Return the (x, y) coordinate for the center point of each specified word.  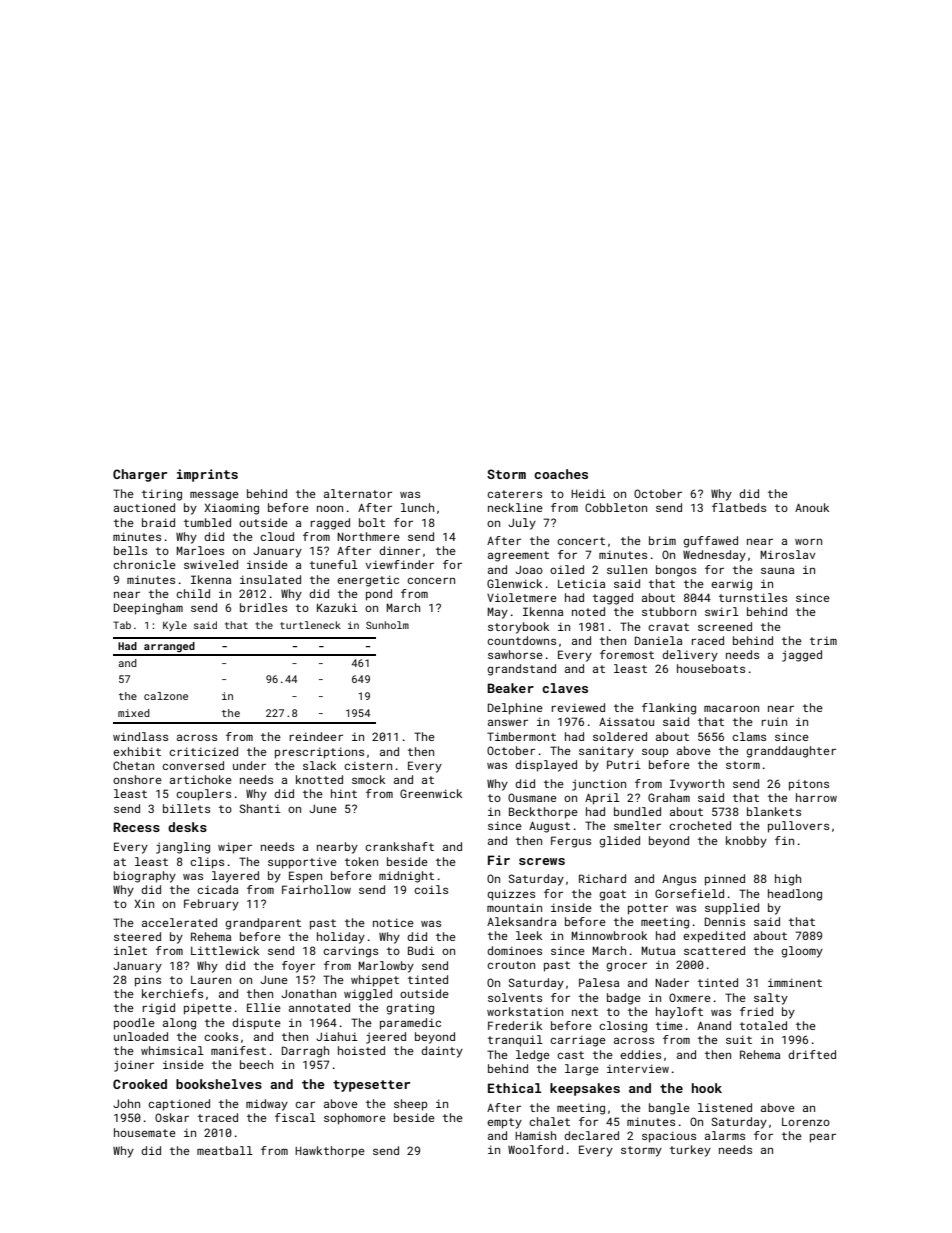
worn (808, 541)
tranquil (515, 1041)
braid (158, 522)
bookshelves (219, 1084)
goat (612, 895)
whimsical (172, 1050)
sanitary (606, 752)
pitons (809, 785)
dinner (399, 550)
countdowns (521, 640)
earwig (731, 585)
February (211, 905)
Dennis (725, 921)
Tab (122, 625)
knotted (319, 779)
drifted (812, 1054)
